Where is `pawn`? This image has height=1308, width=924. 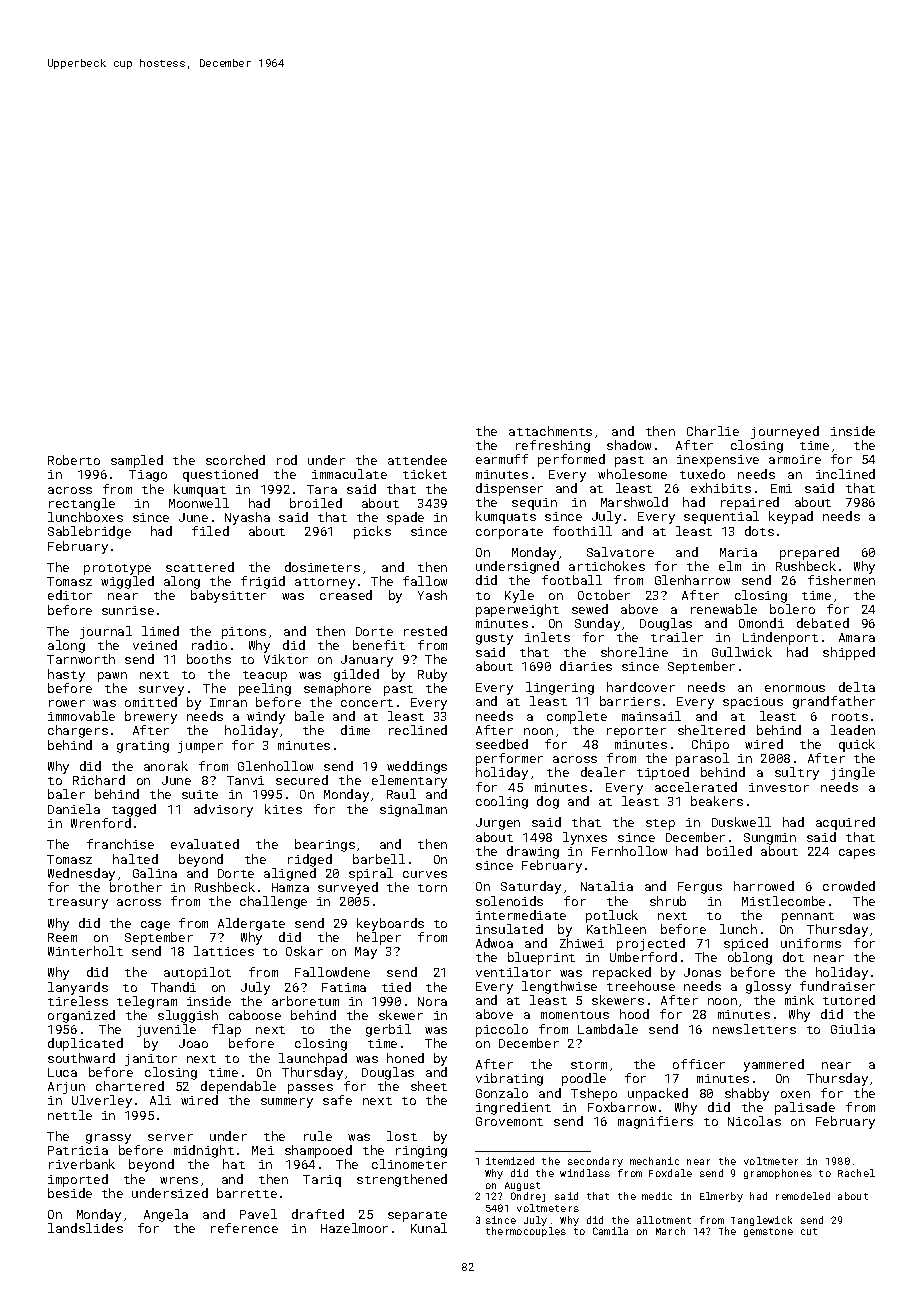 pawn is located at coordinates (112, 677).
